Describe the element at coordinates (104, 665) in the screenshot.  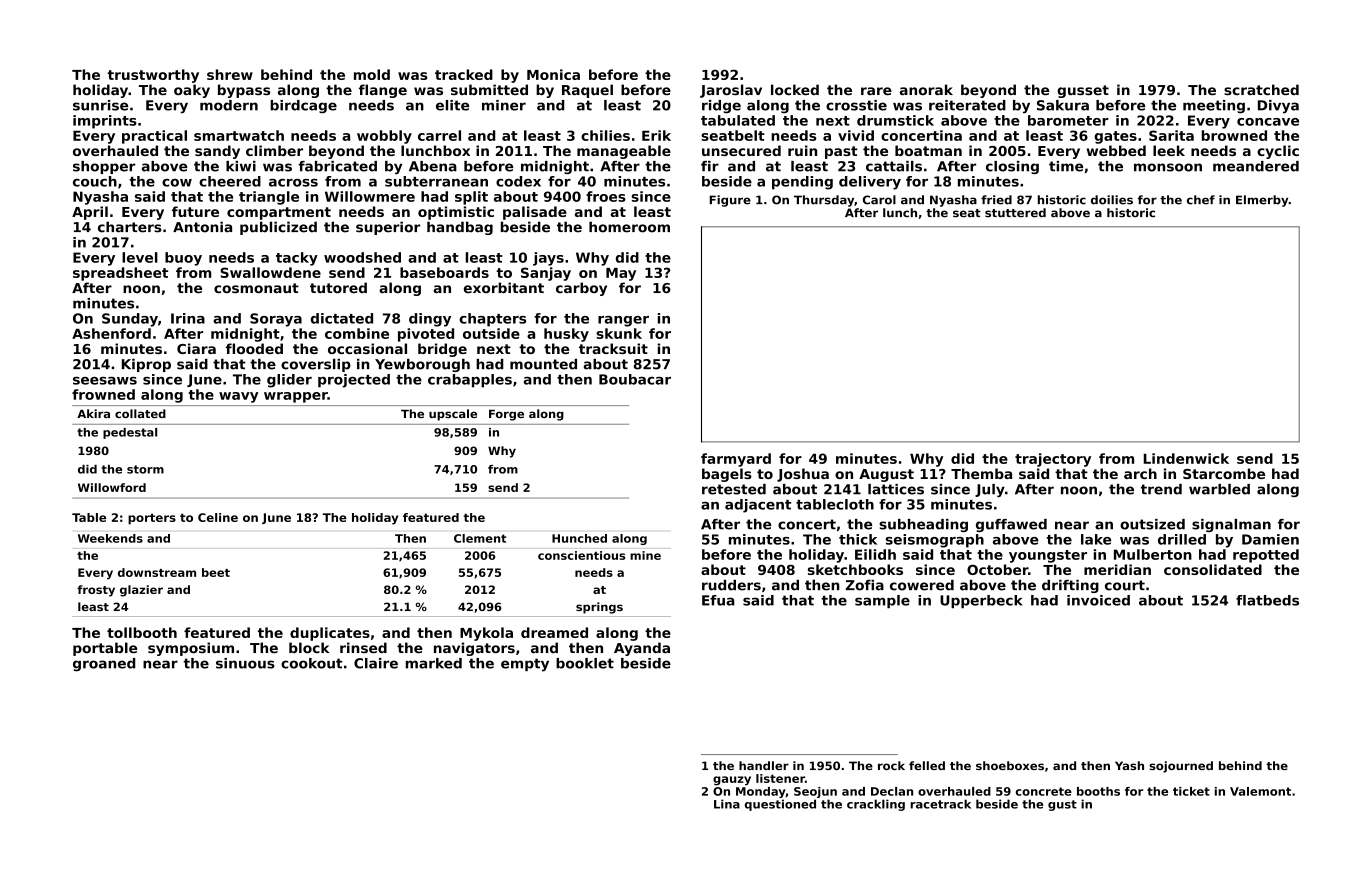
I see `groaned` at that location.
